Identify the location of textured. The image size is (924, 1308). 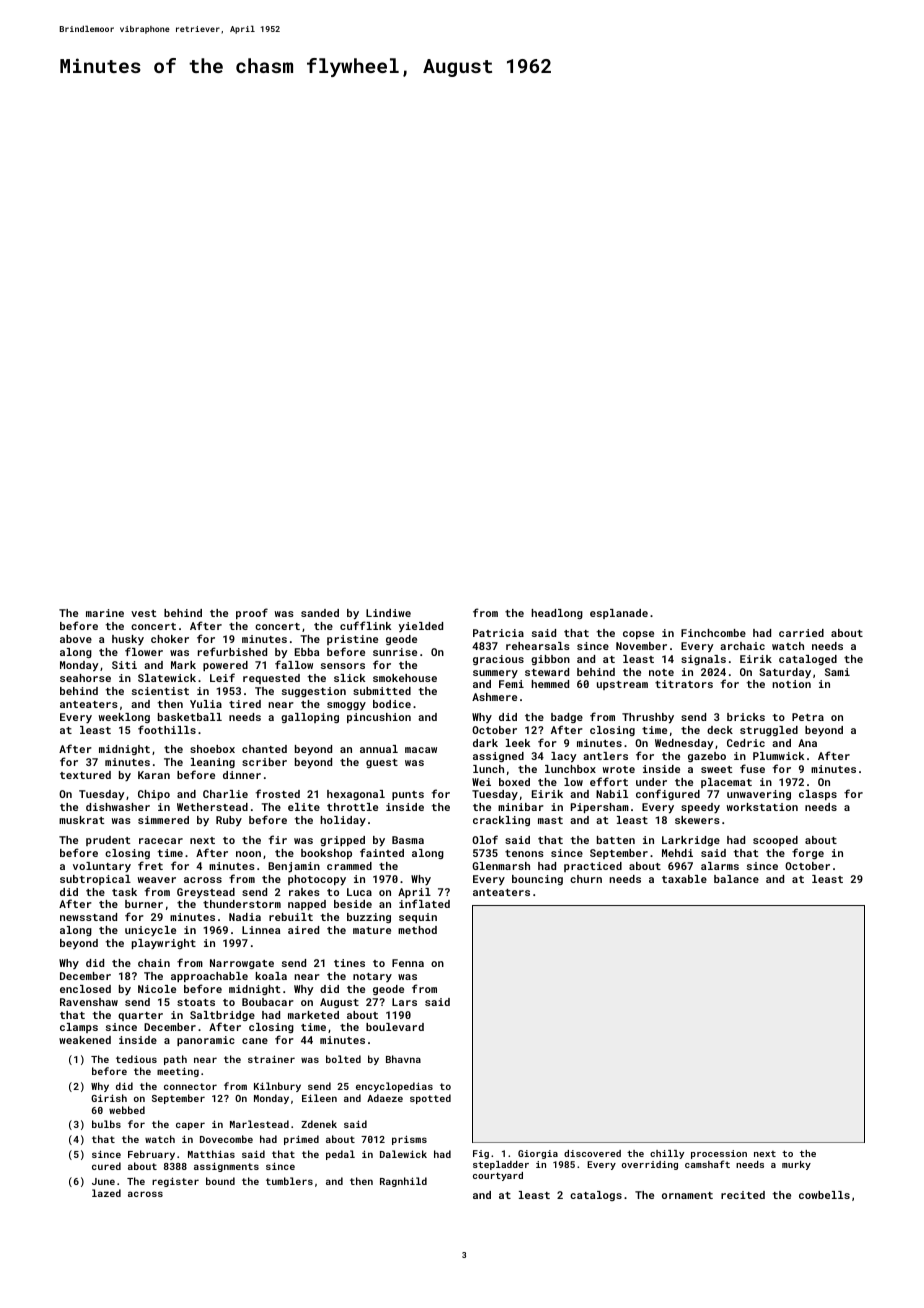
(85, 775).
